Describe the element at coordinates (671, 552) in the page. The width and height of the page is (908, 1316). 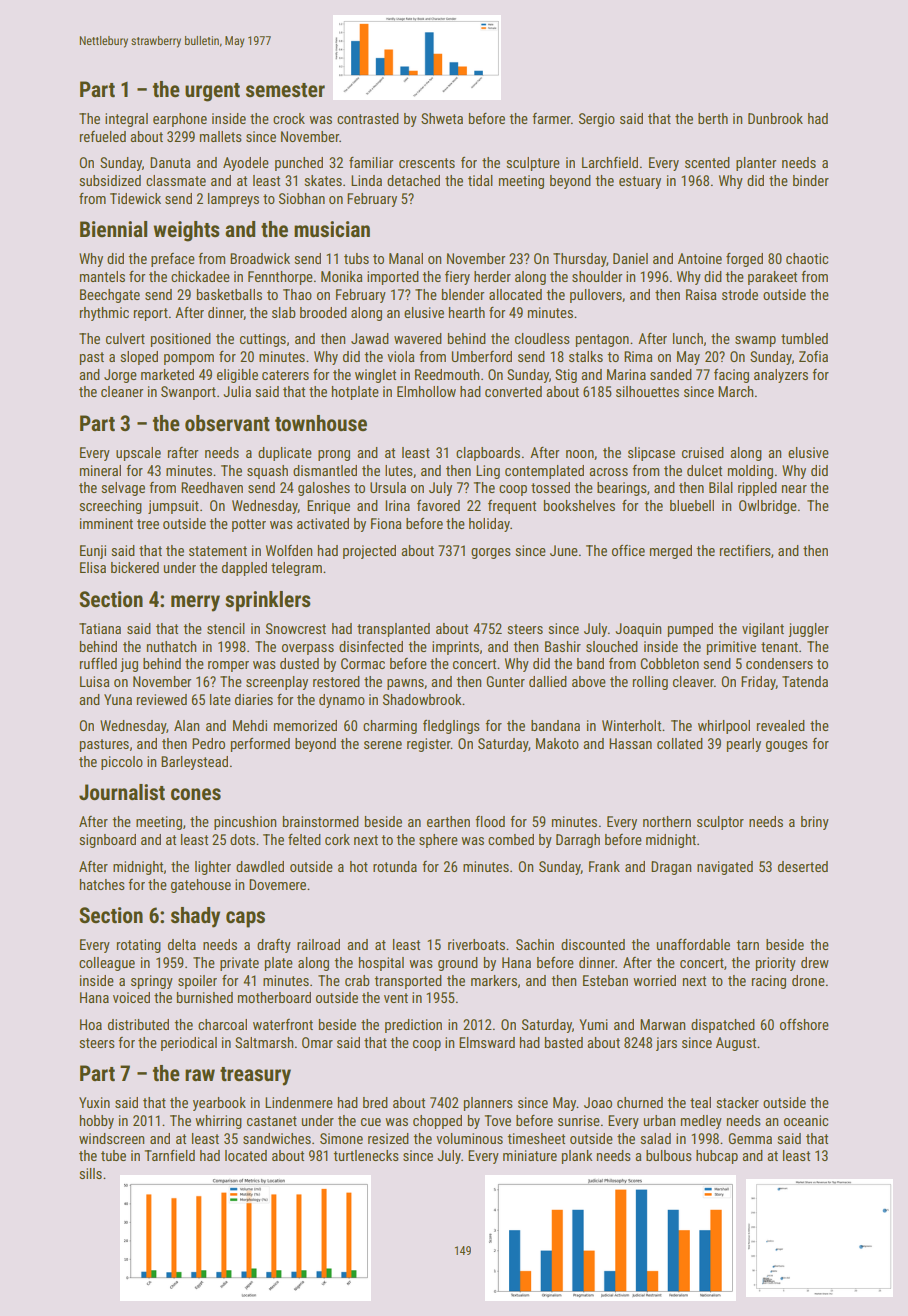
I see `merged` at that location.
